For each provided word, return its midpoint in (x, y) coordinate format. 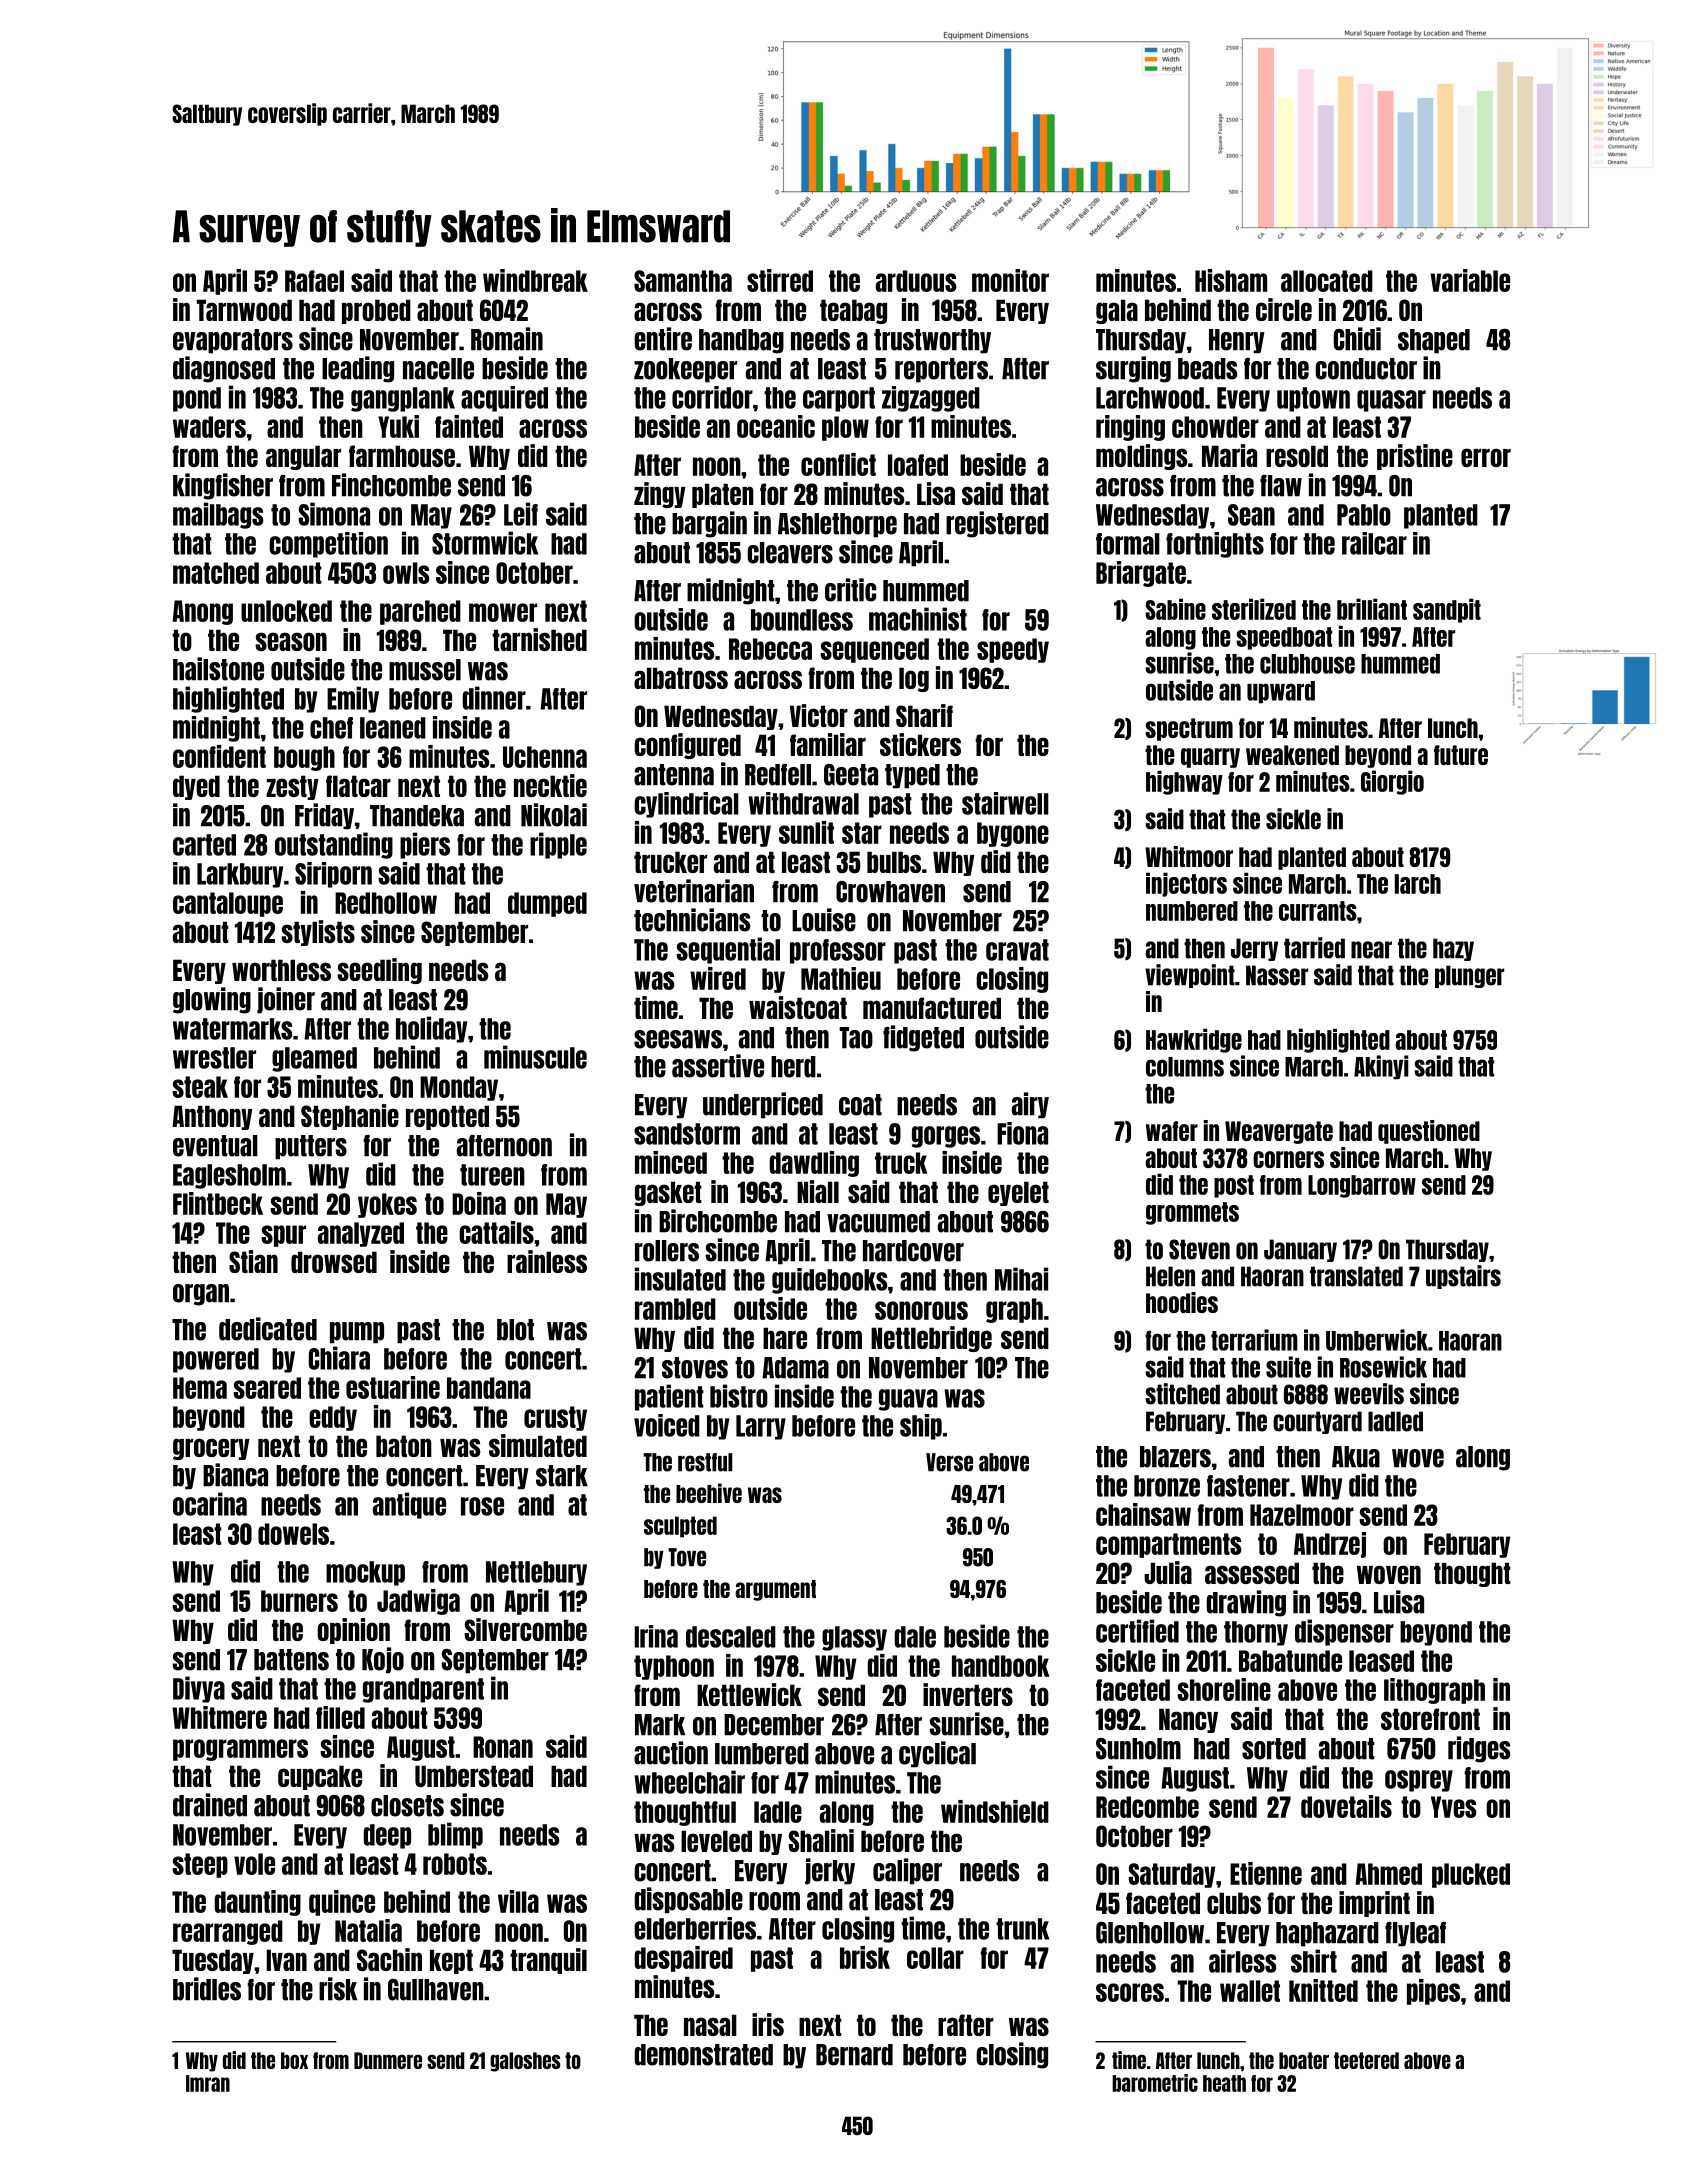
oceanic (776, 426)
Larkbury (240, 875)
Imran (208, 2083)
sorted (1274, 1749)
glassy (854, 1638)
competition (328, 545)
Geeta (851, 775)
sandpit (1447, 610)
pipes (1433, 1992)
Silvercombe (525, 1629)
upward (1281, 692)
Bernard (854, 2055)
